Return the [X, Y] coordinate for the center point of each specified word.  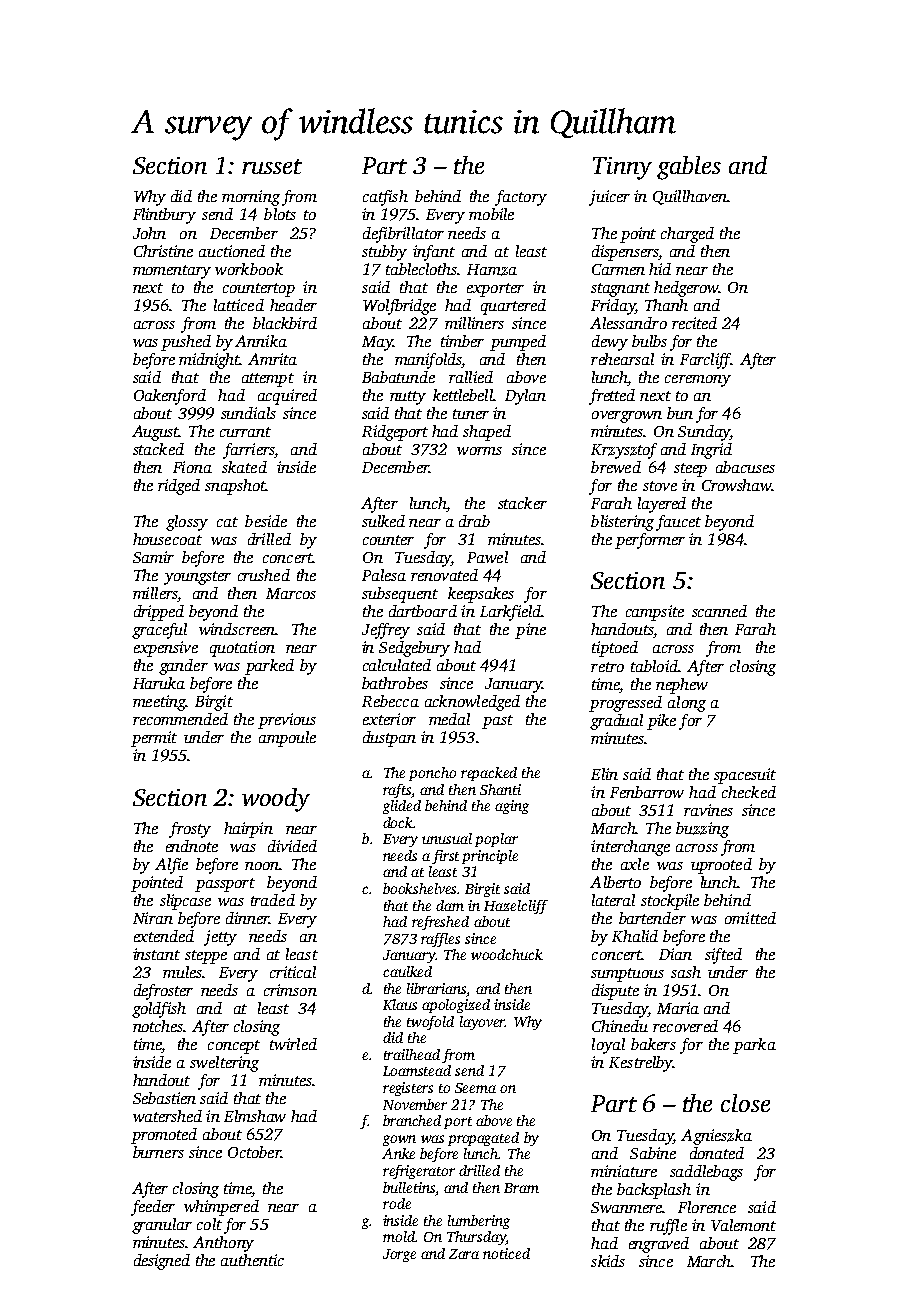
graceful [159, 631]
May [377, 343]
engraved [659, 1245]
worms [479, 451]
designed [162, 1262]
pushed [186, 343]
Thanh [666, 305]
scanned [719, 611]
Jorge [399, 1255]
